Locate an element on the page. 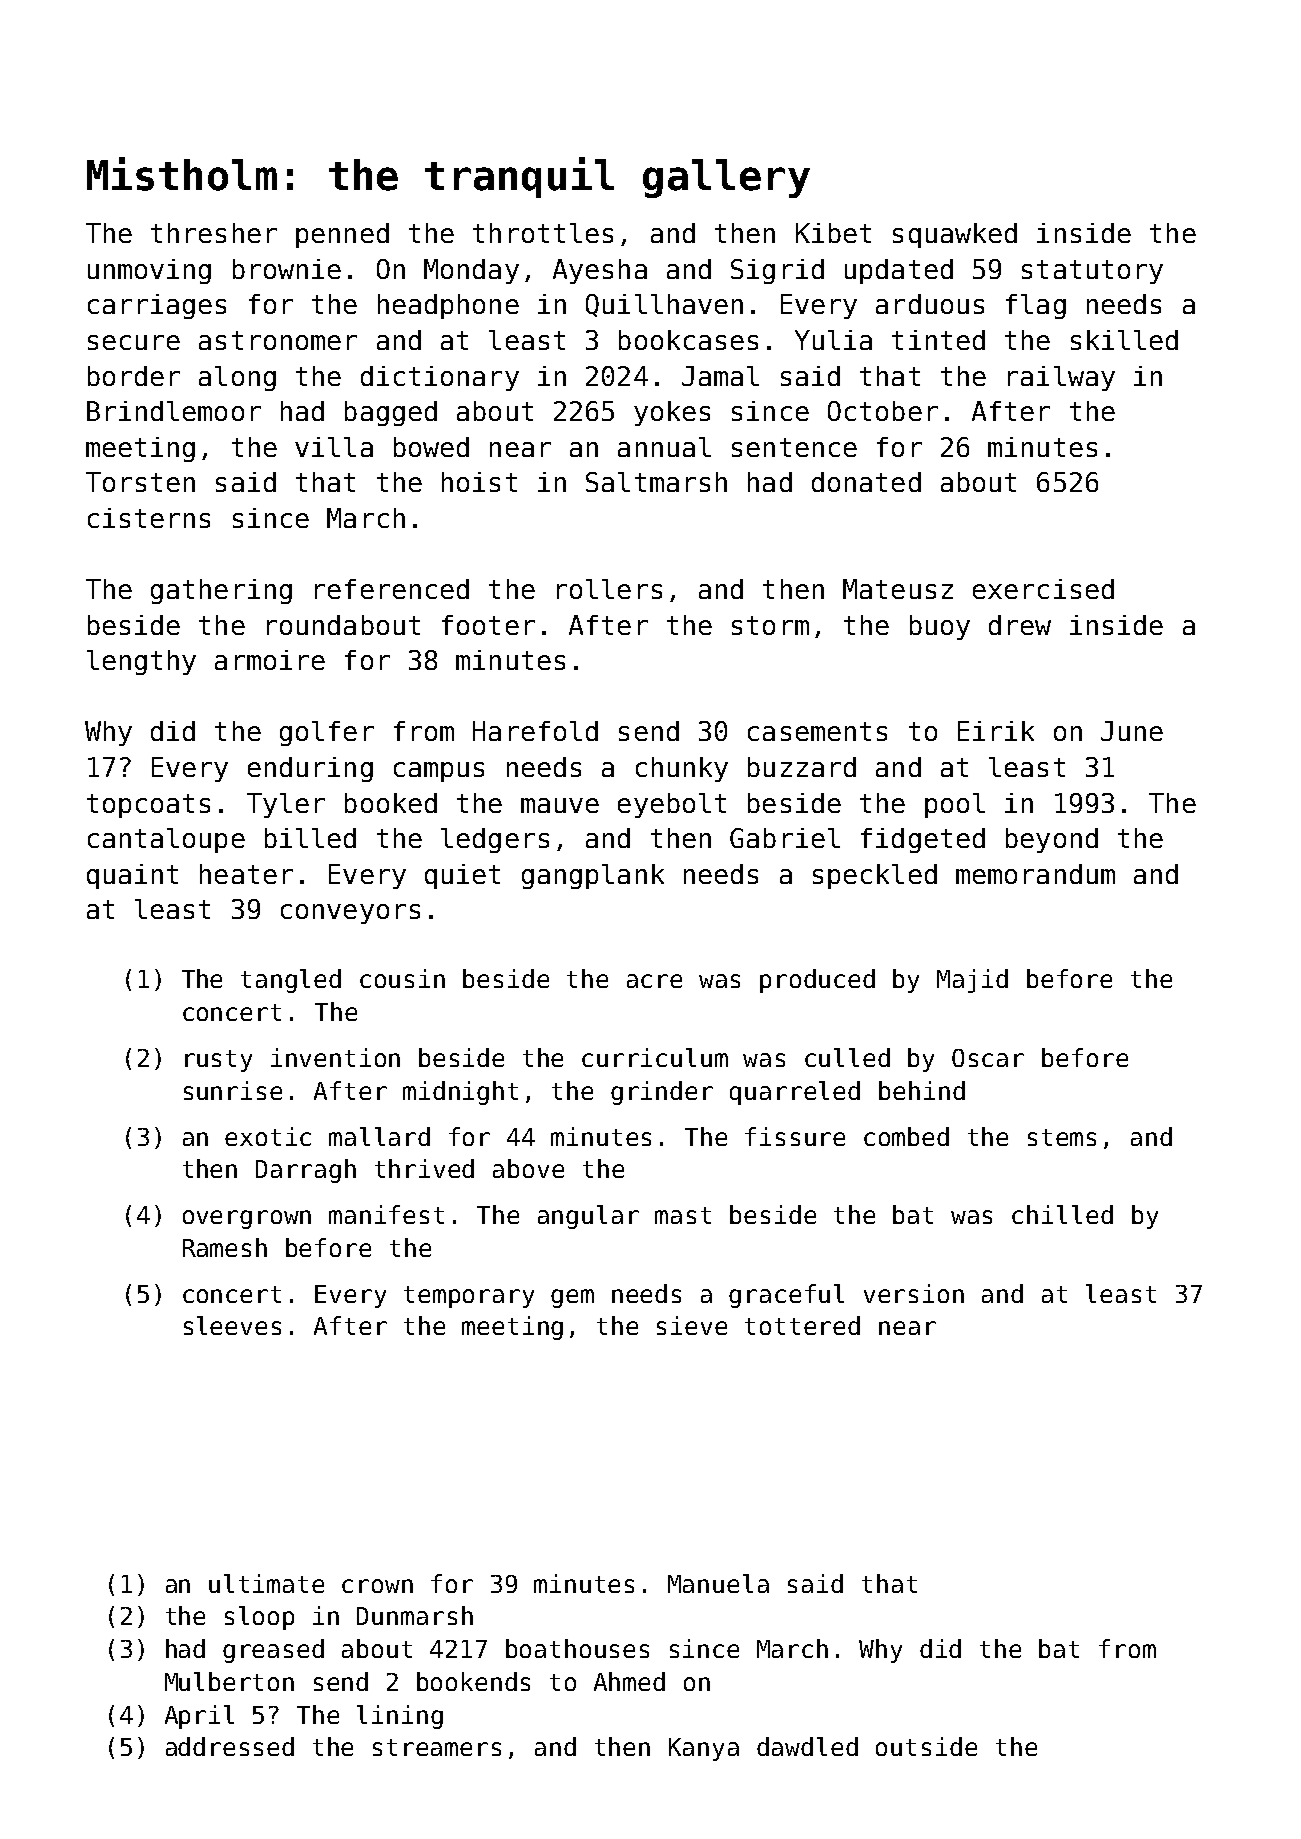 This image has width=1301, height=1839. ultimate is located at coordinates (266, 1583).
